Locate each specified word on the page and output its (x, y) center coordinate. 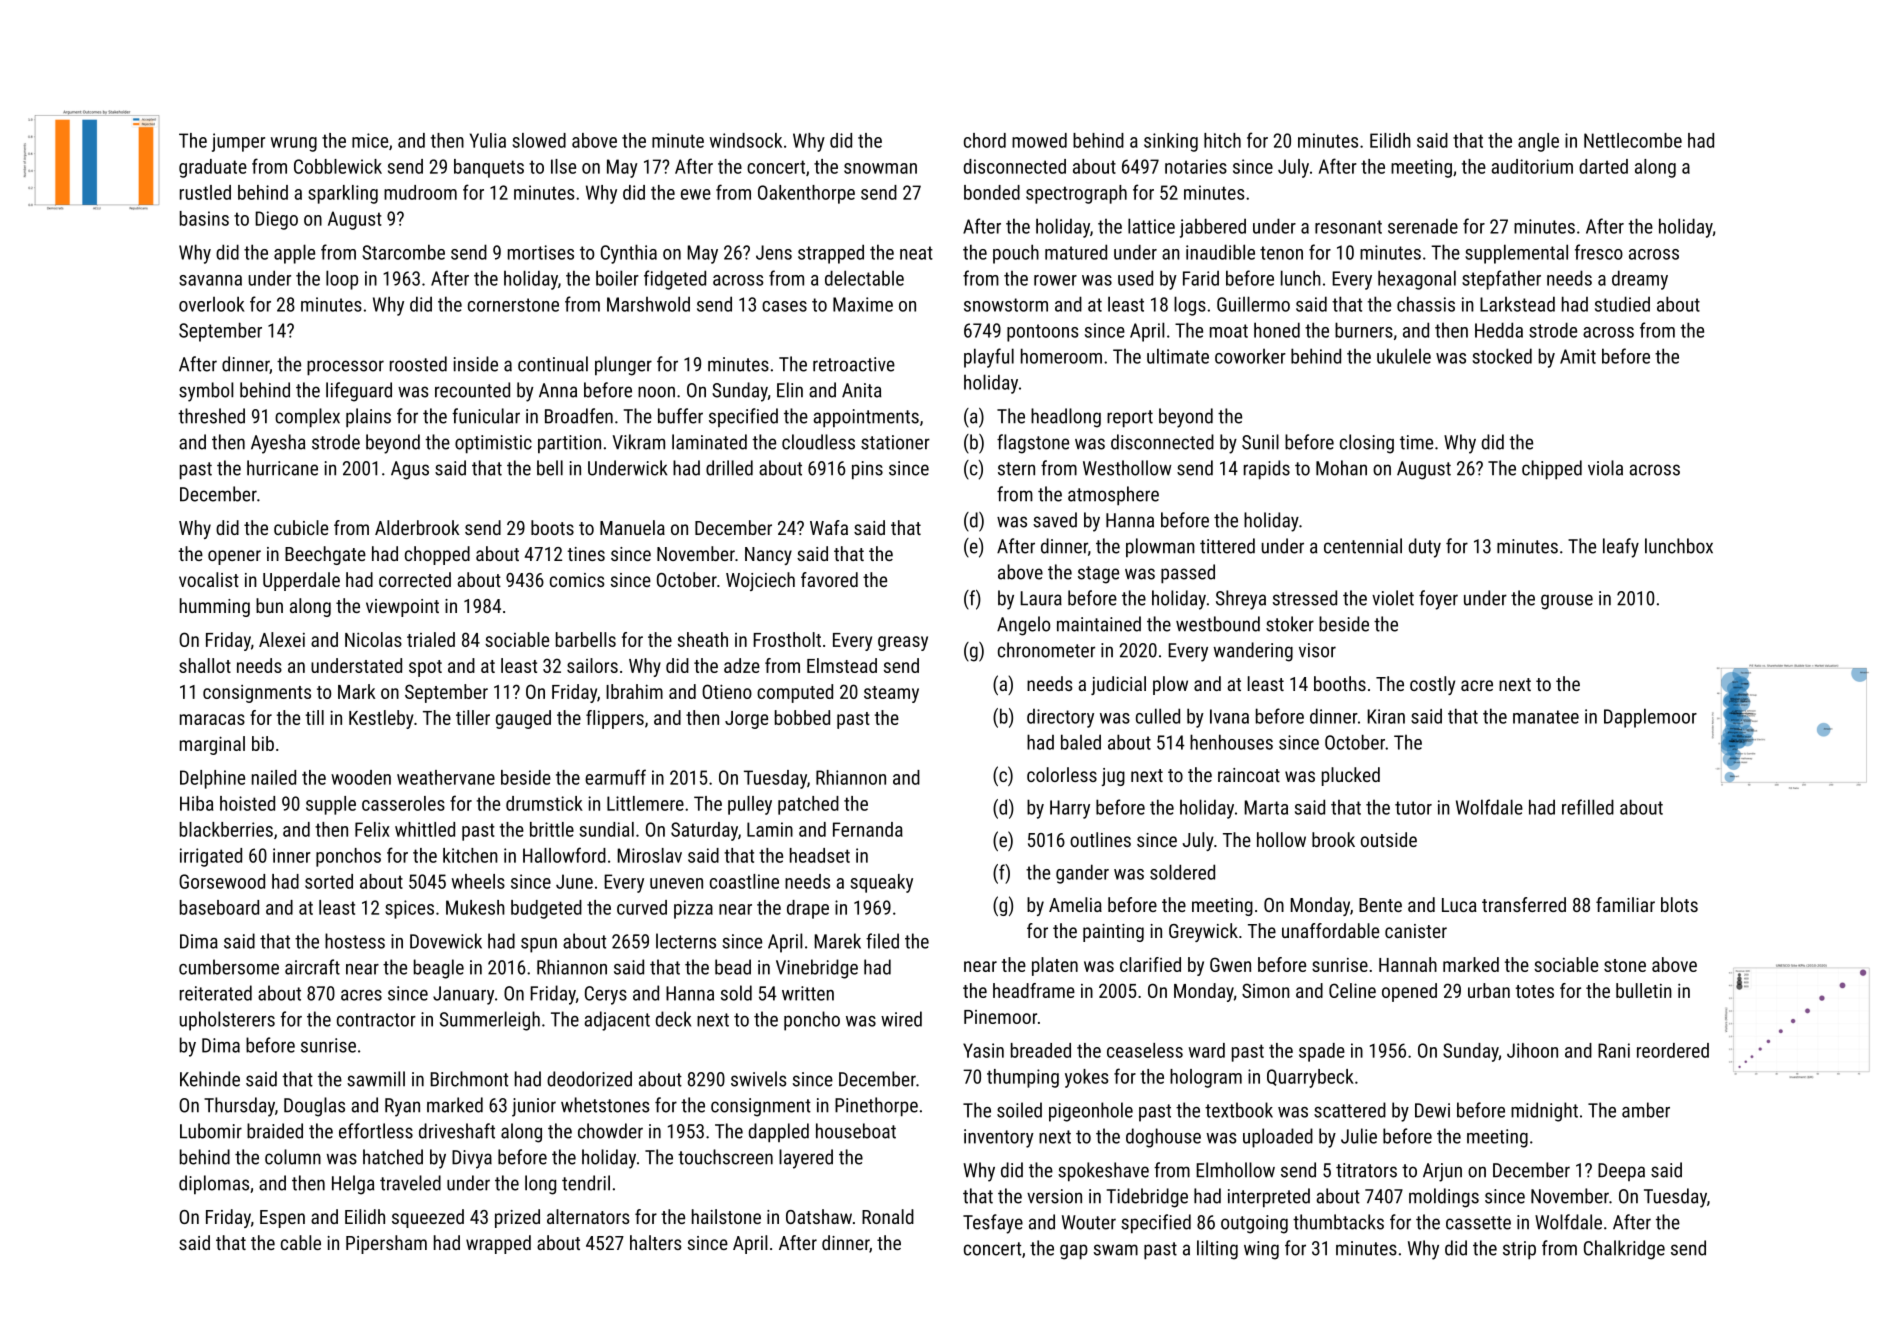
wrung (294, 144)
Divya (472, 1159)
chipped (1552, 470)
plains (368, 418)
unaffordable (1330, 930)
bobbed (802, 717)
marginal (212, 745)
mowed (1039, 140)
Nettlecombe (1633, 140)
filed (882, 941)
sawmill (376, 1079)
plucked (1351, 776)
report (1130, 419)
